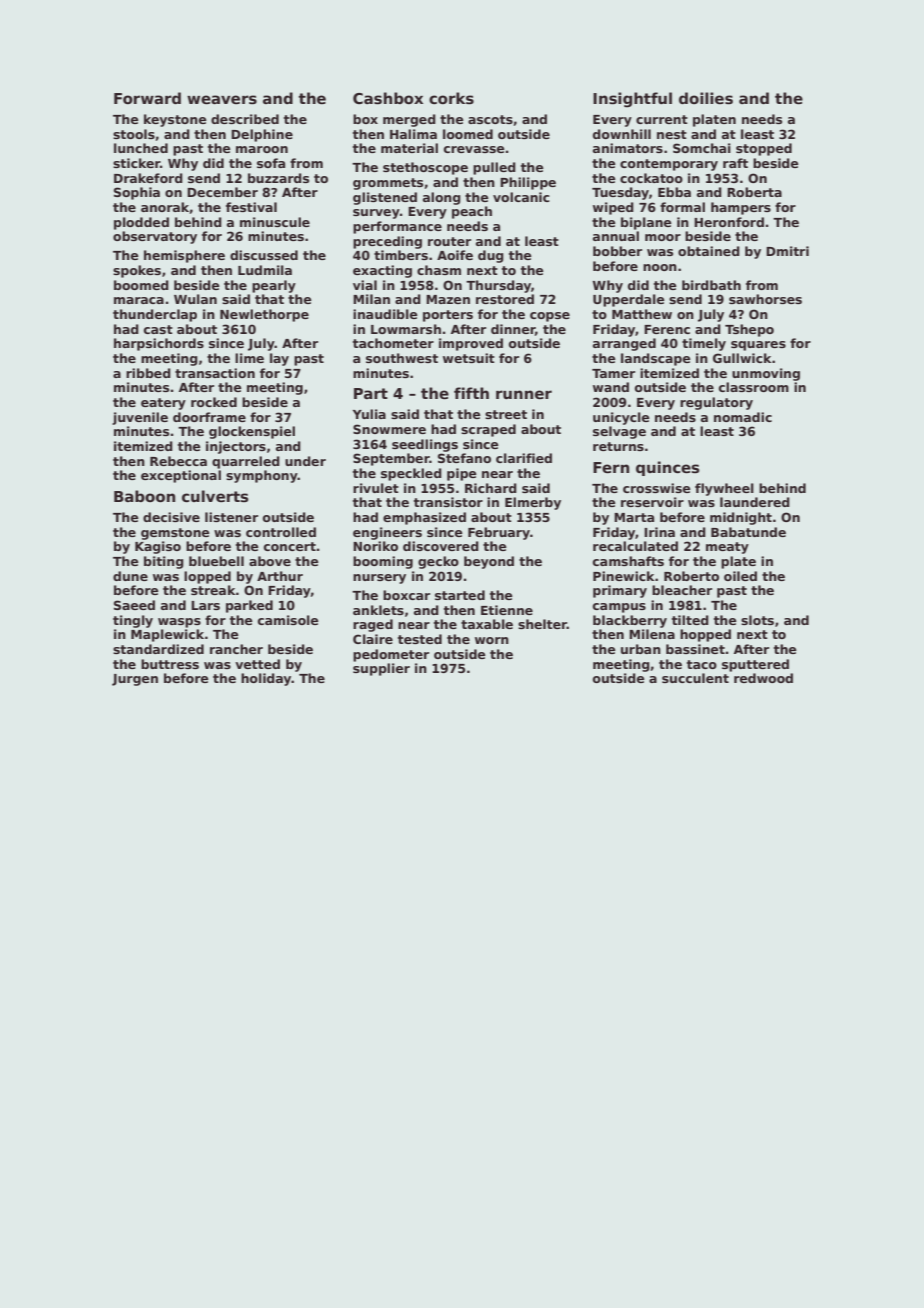 This screenshot has width=924, height=1308. I want to click on glockenspiel, so click(252, 432).
